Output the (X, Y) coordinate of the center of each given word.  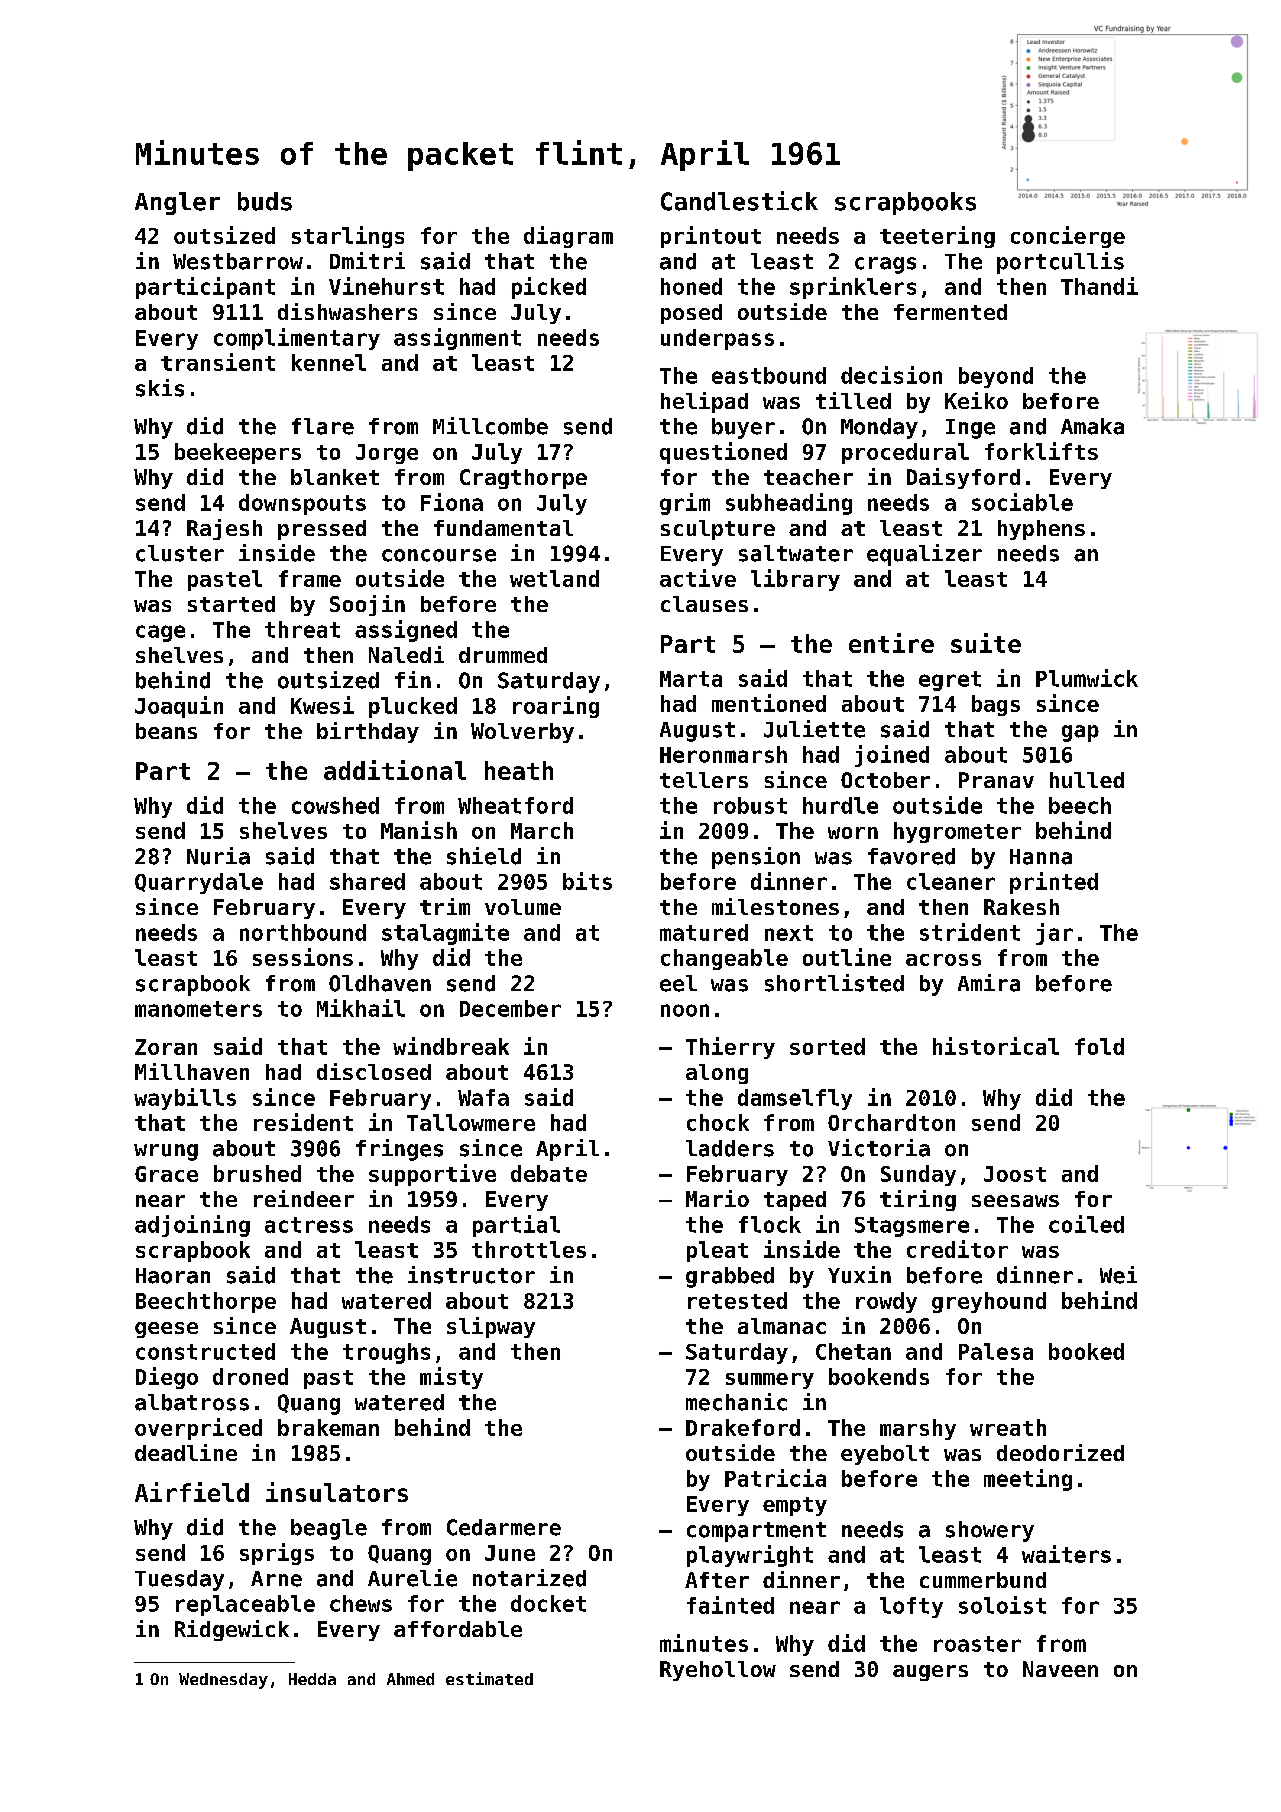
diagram (568, 237)
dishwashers (347, 311)
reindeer (304, 1198)
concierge (1068, 237)
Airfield (192, 1492)
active (698, 578)
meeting (1028, 1480)
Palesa (996, 1351)
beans (166, 731)
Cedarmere (504, 1527)
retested (737, 1300)
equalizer (924, 555)
